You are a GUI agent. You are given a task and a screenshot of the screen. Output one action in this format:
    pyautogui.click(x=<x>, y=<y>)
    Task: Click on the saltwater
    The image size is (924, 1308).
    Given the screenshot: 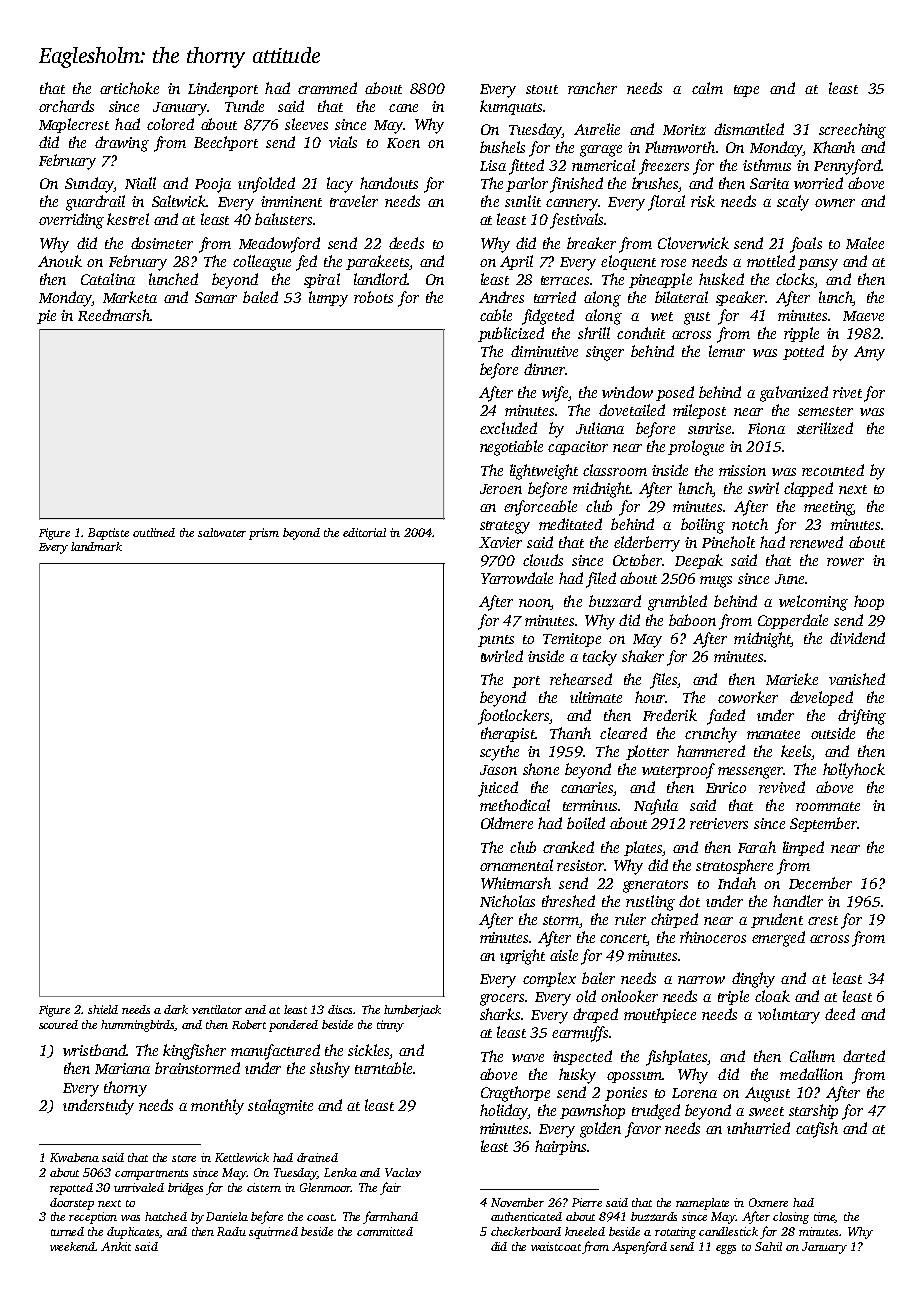 What is the action you would take?
    pyautogui.click(x=222, y=532)
